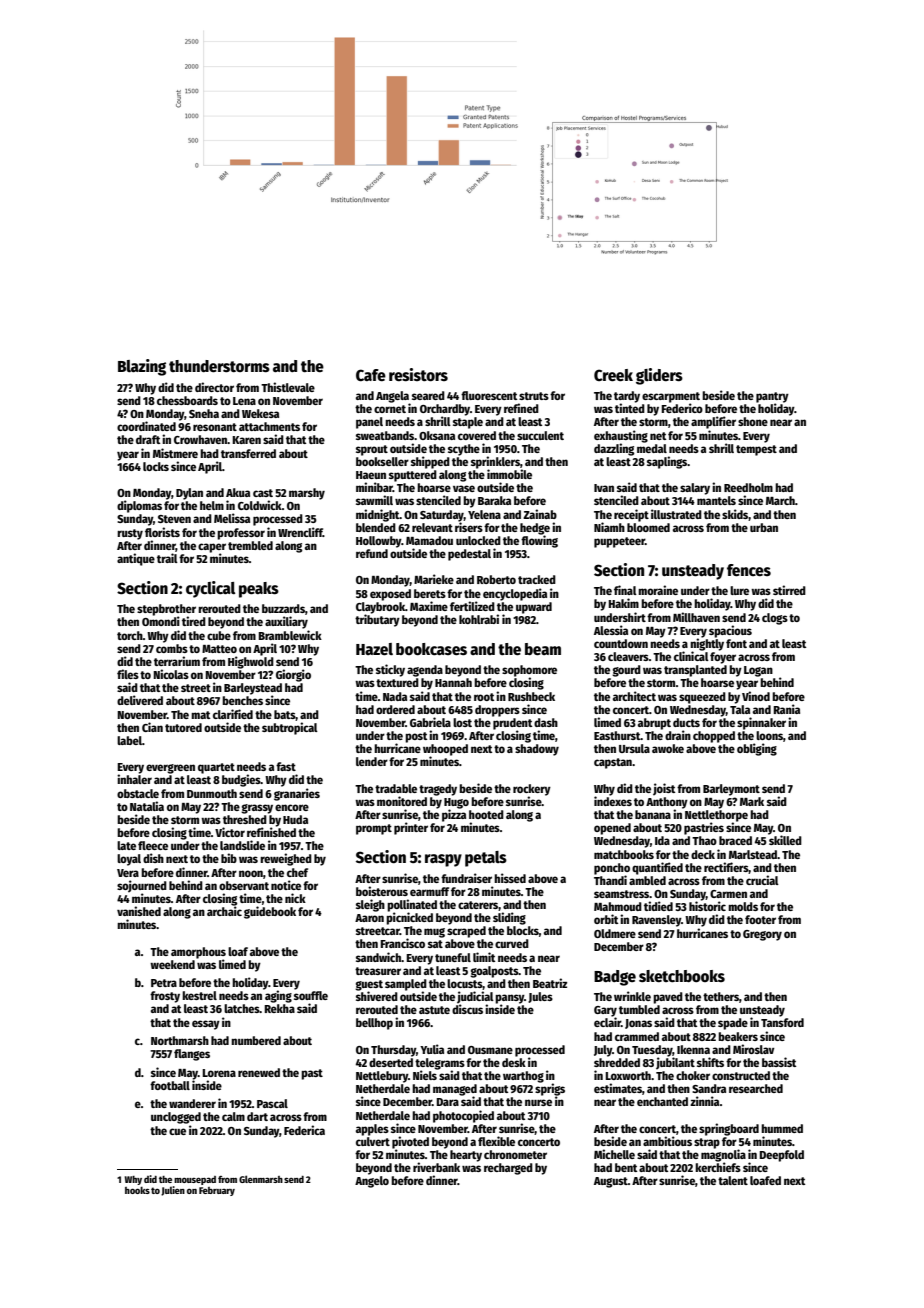  Describe the element at coordinates (508, 1169) in the image. I see `recharged` at that location.
